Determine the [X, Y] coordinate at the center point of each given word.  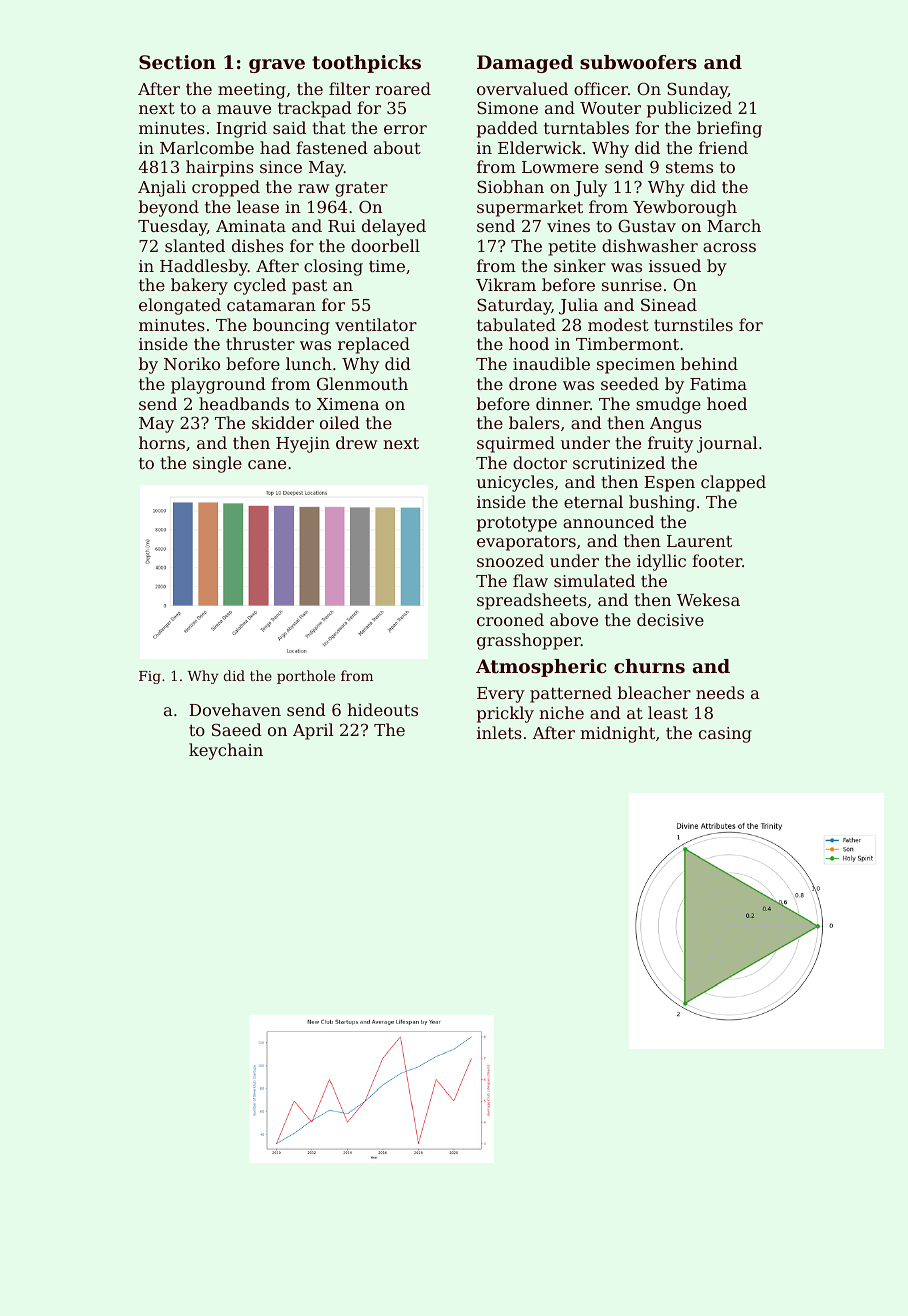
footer [717, 560]
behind [709, 363]
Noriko [192, 363]
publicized [689, 109]
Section [177, 62]
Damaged [525, 64]
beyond [169, 208]
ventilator [376, 324]
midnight [617, 734]
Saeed [237, 729]
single [217, 464]
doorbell [385, 245]
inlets [499, 732]
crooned [510, 619]
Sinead [669, 304]
